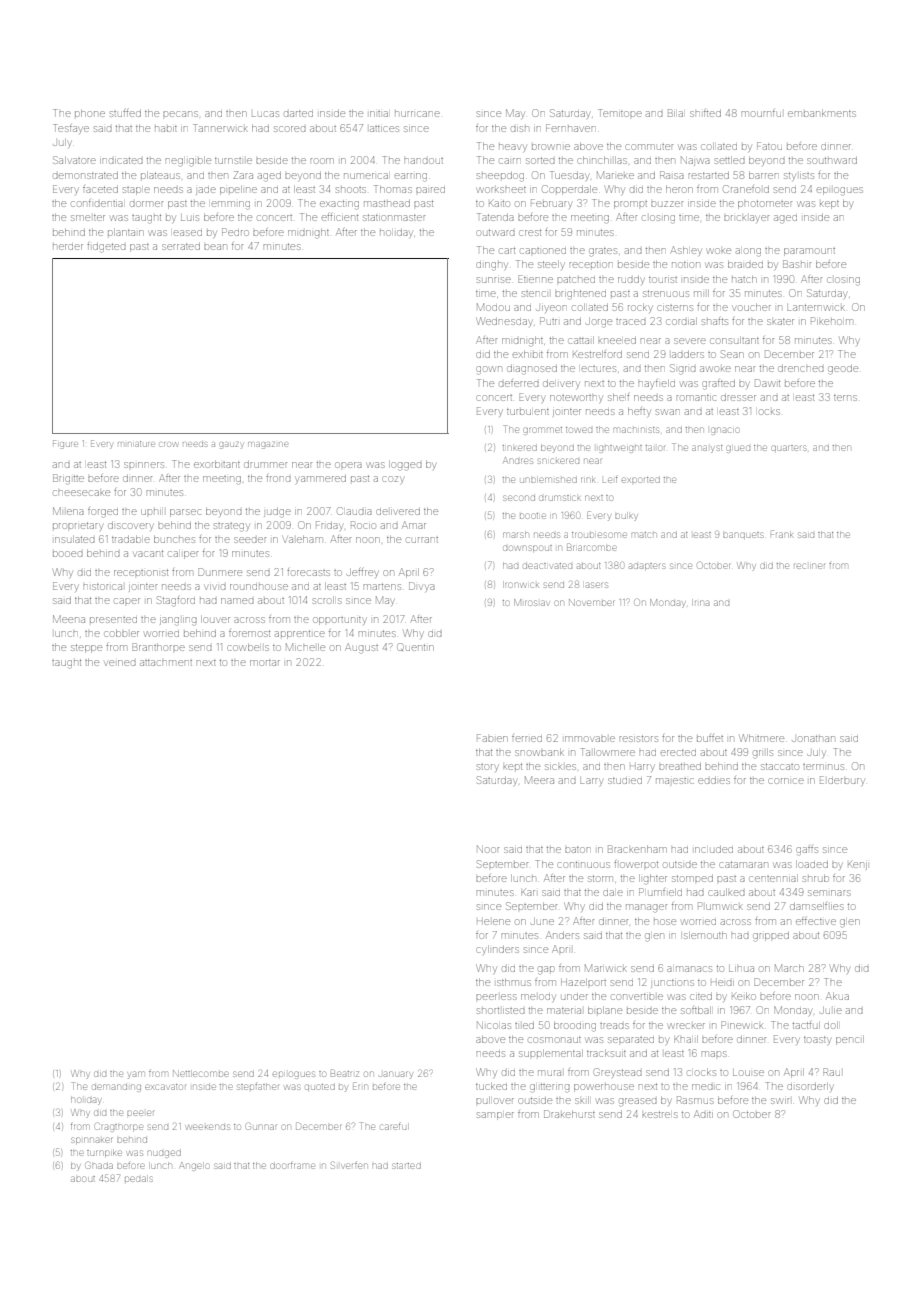  I want to click on excavator, so click(165, 1087).
